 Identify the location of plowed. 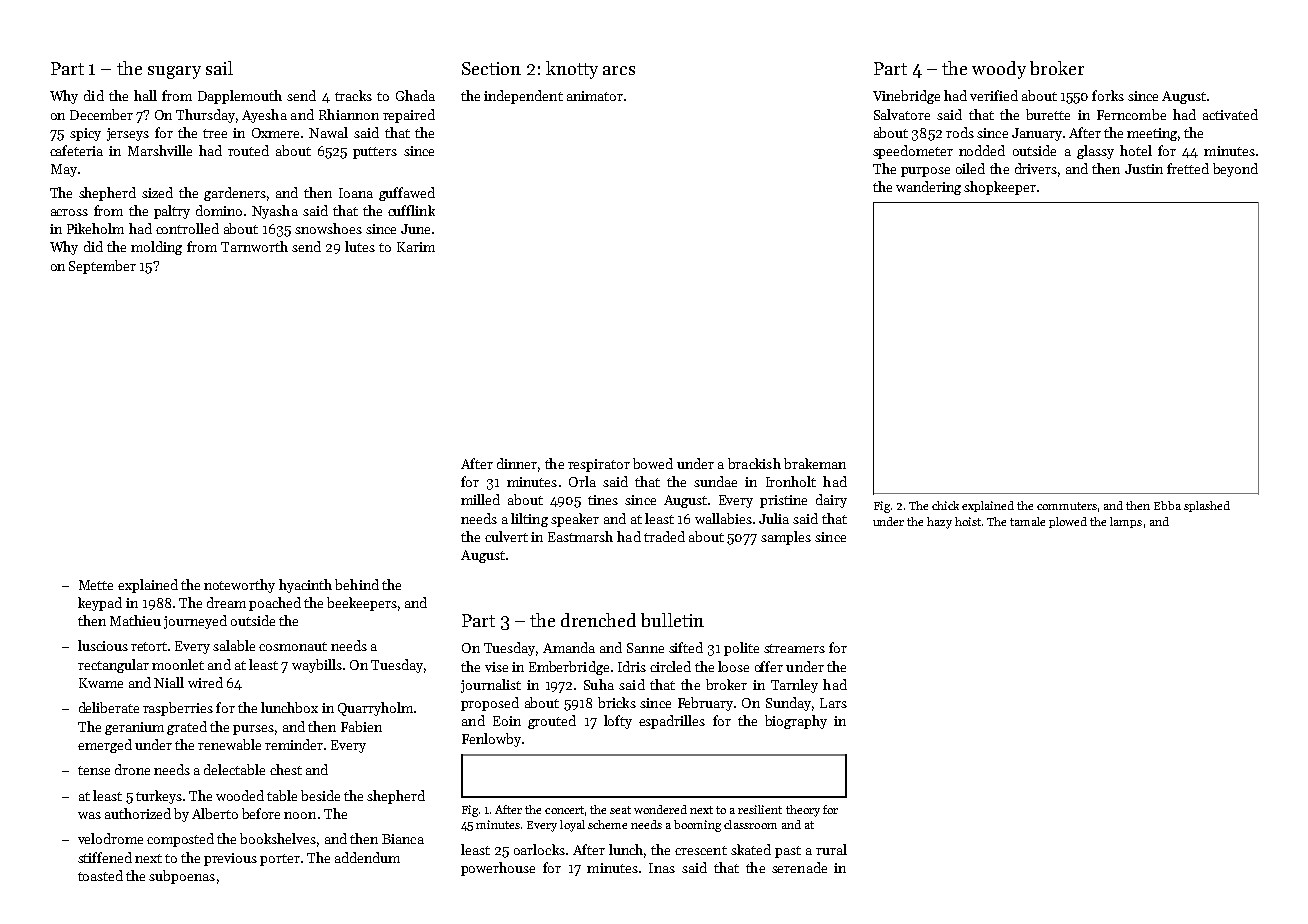
(1068, 522).
